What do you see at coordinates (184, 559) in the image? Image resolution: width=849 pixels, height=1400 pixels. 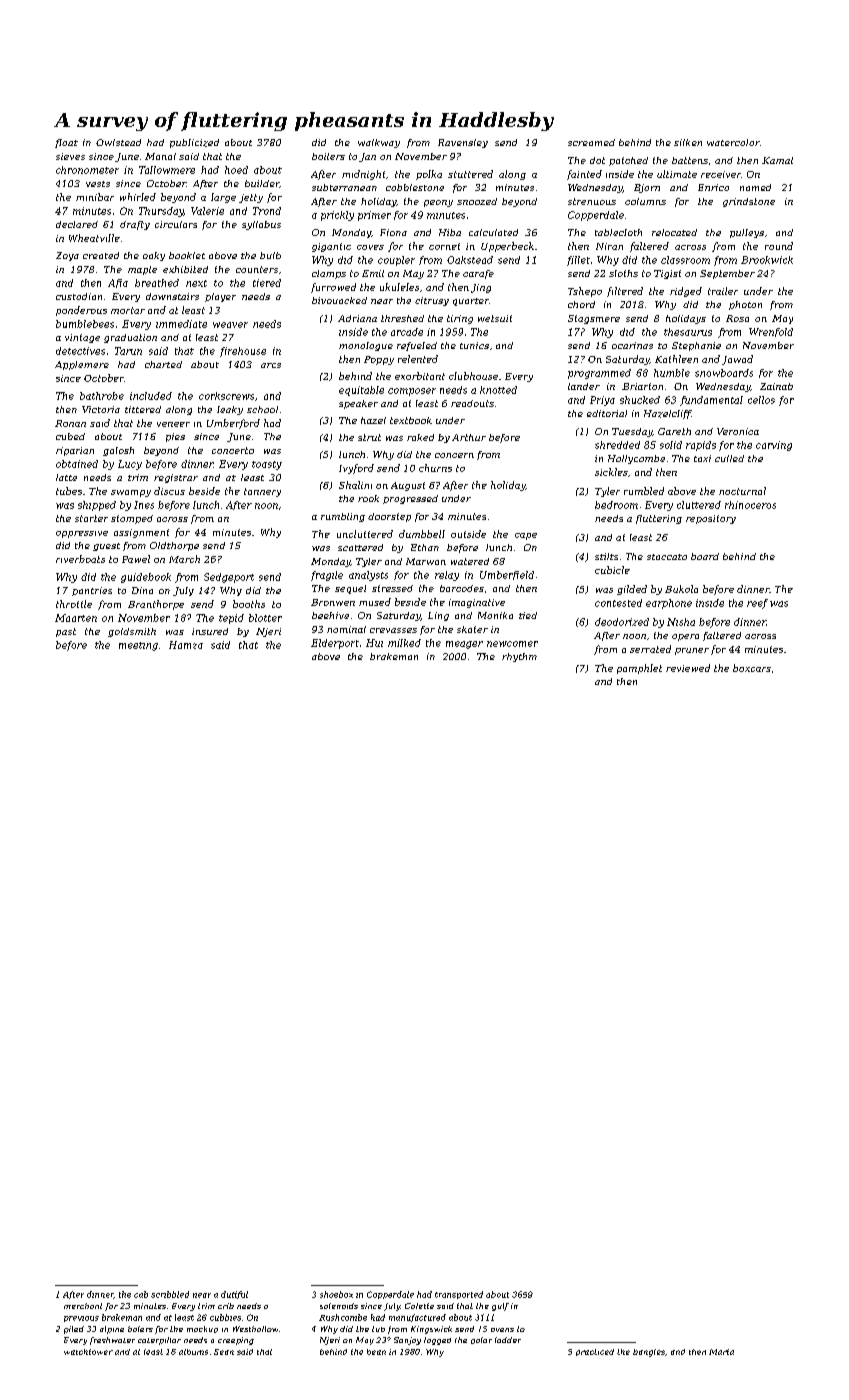 I see `March` at bounding box center [184, 559].
